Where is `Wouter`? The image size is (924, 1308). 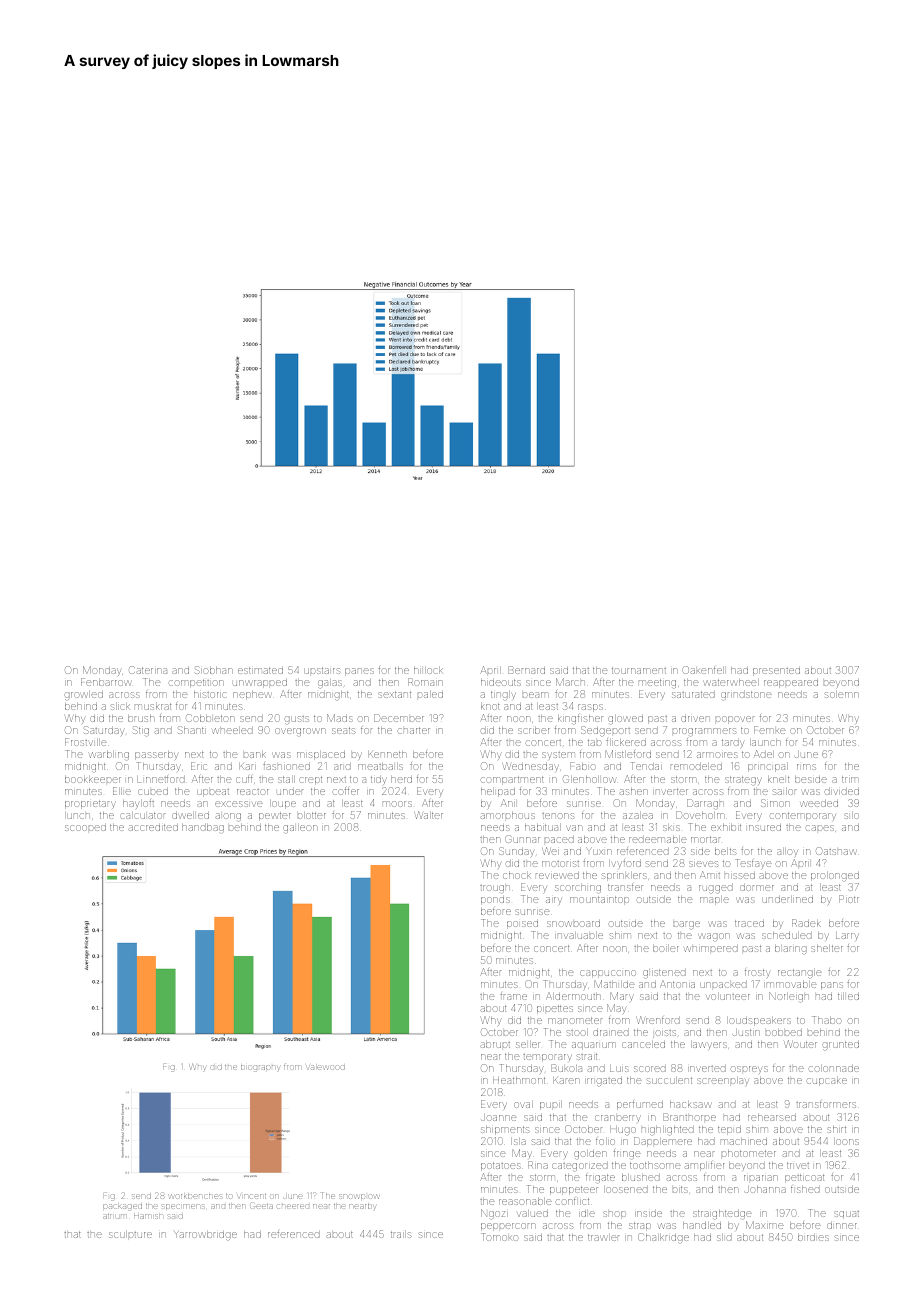 Wouter is located at coordinates (800, 1044).
